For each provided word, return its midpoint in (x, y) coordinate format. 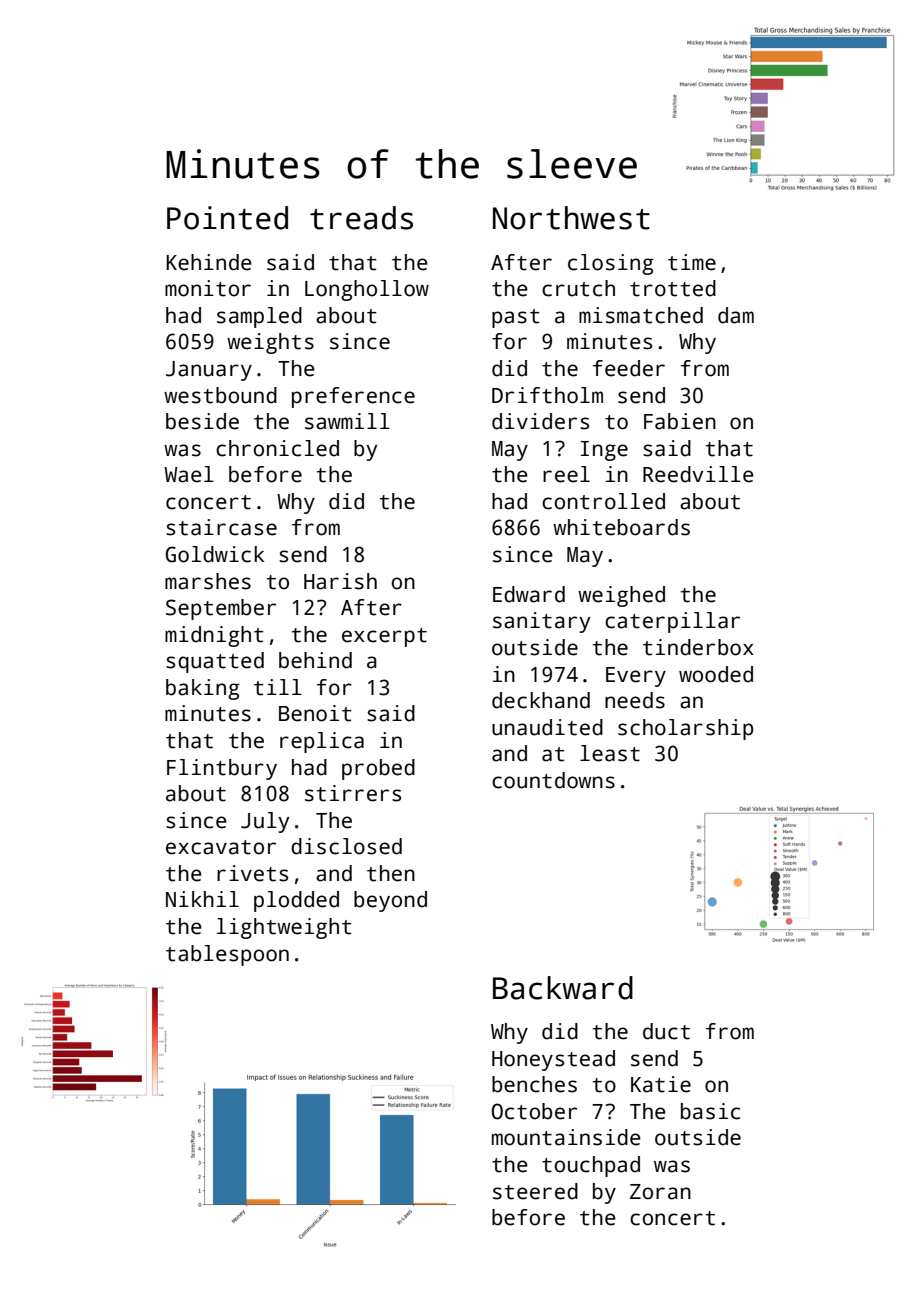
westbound (220, 395)
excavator (221, 847)
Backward (563, 988)
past (516, 318)
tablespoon (227, 955)
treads (361, 218)
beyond (390, 901)
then (391, 873)
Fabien (680, 421)
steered (535, 1191)
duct (666, 1031)
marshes (208, 581)
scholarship (685, 729)
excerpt (384, 637)
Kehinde (209, 262)
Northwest (571, 218)
